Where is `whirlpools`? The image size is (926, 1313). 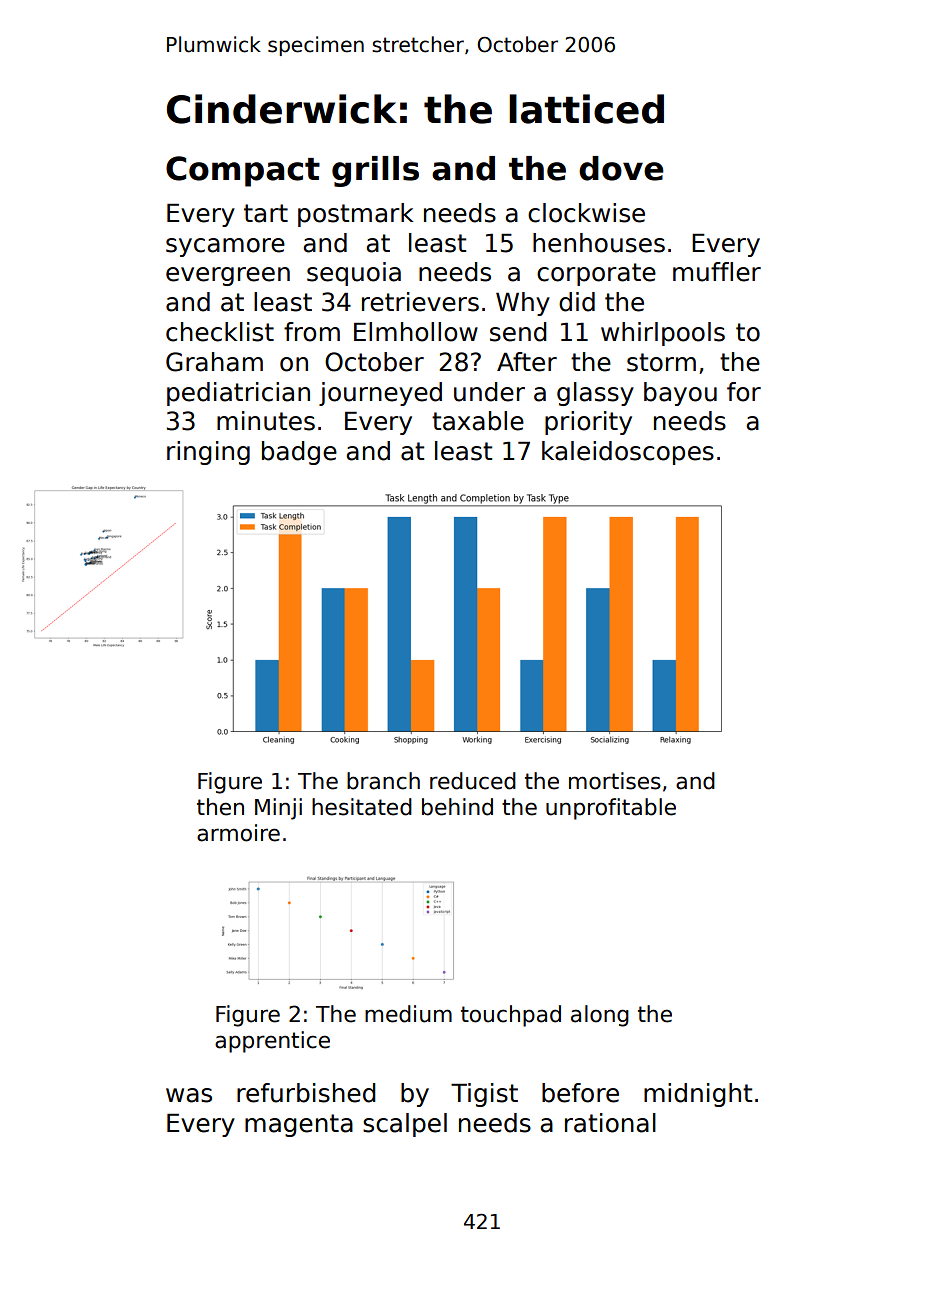
whirlpools is located at coordinates (663, 334).
